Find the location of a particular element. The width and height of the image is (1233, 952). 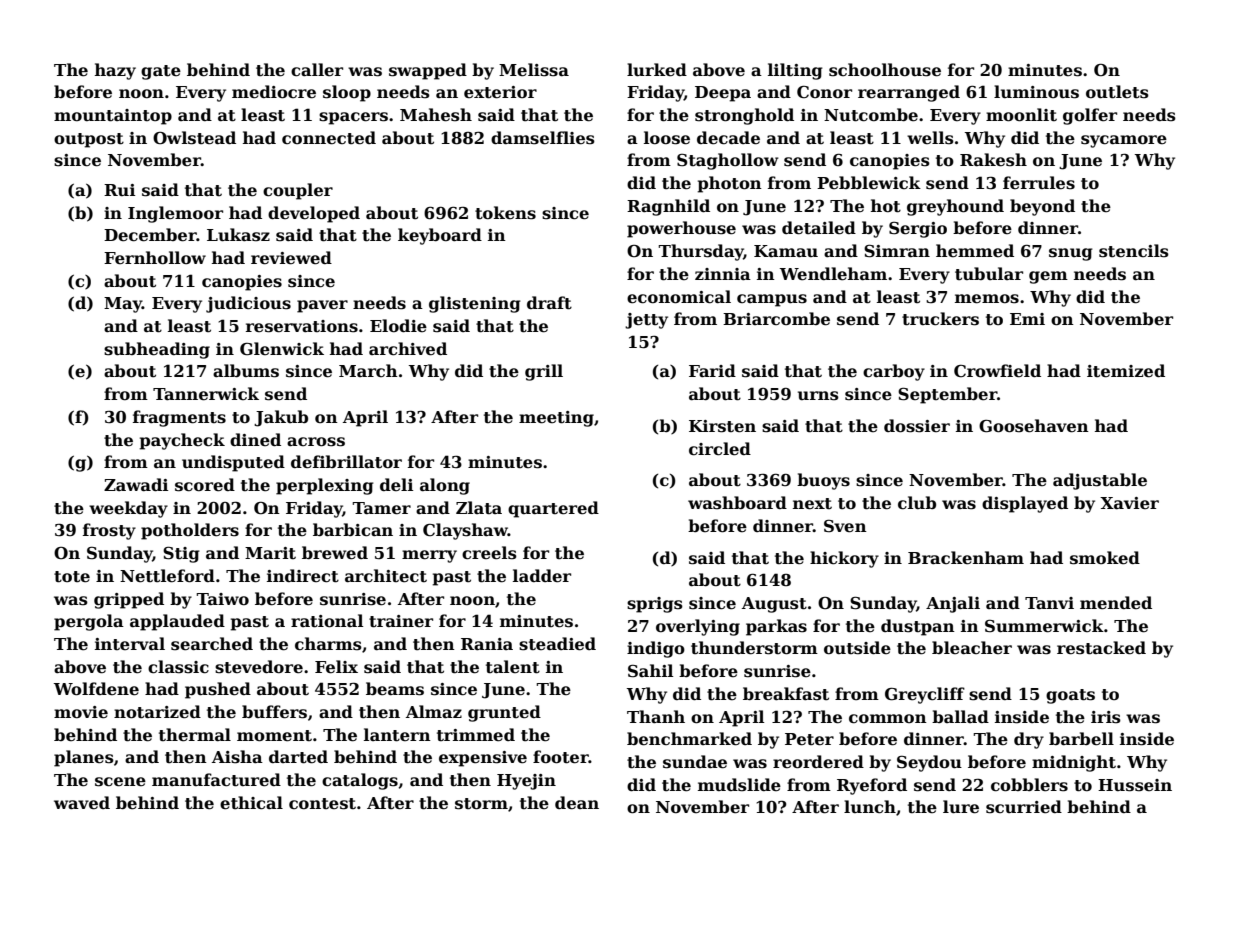

truckers is located at coordinates (940, 319).
